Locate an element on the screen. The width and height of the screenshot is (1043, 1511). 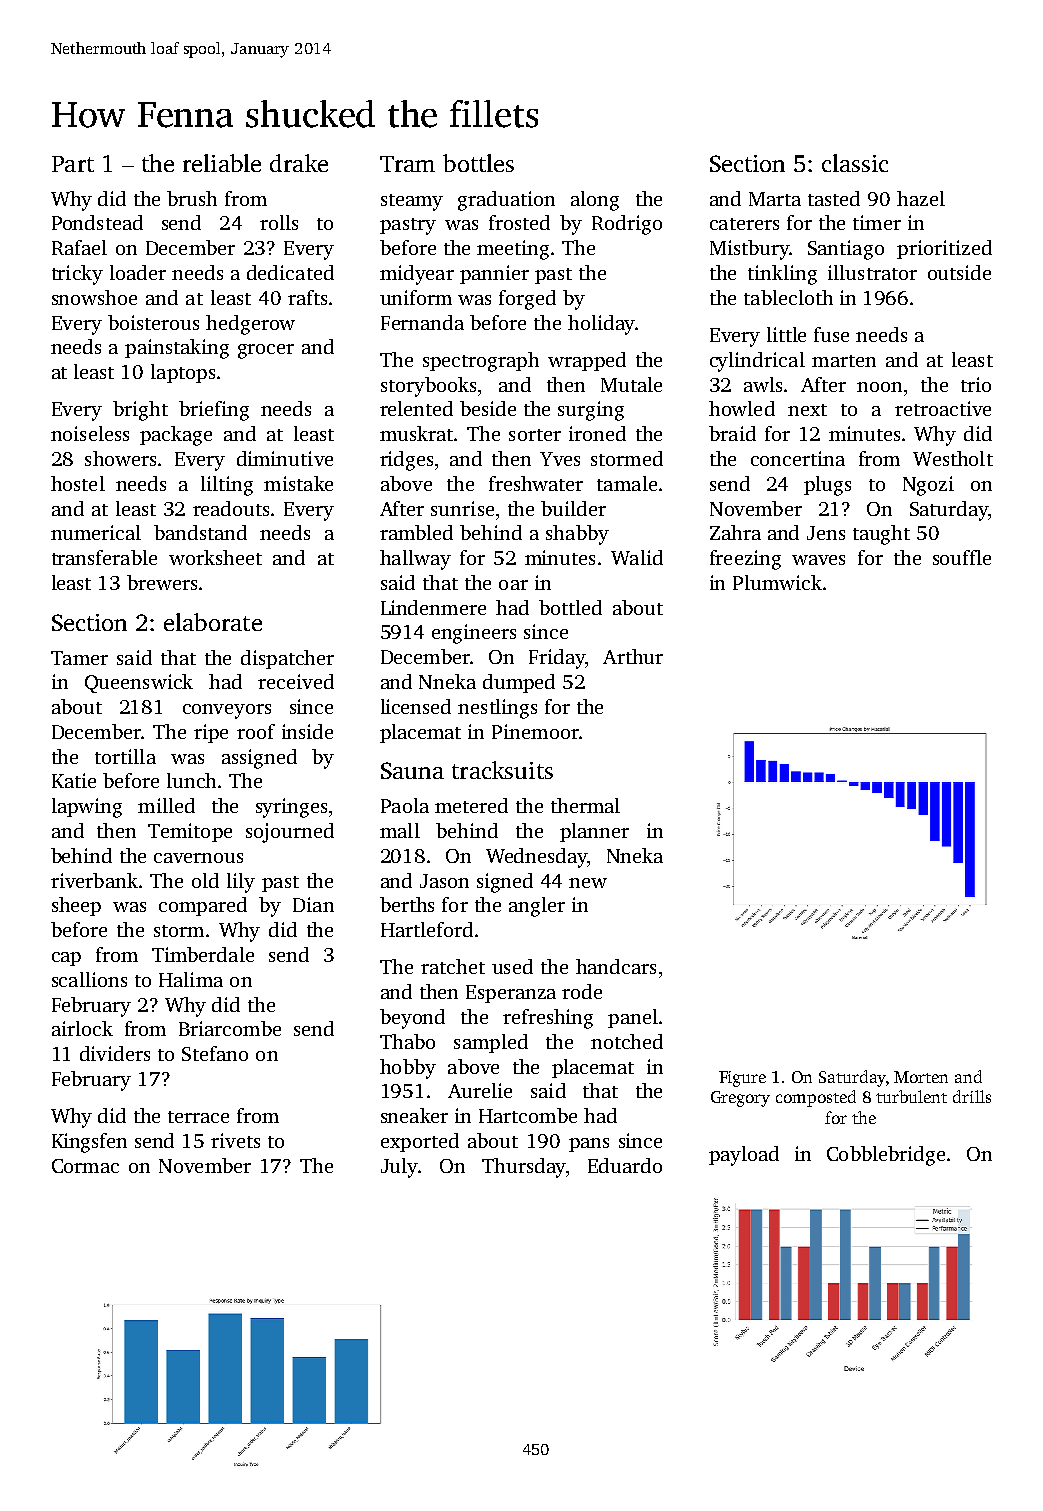
midyear is located at coordinates (417, 275).
